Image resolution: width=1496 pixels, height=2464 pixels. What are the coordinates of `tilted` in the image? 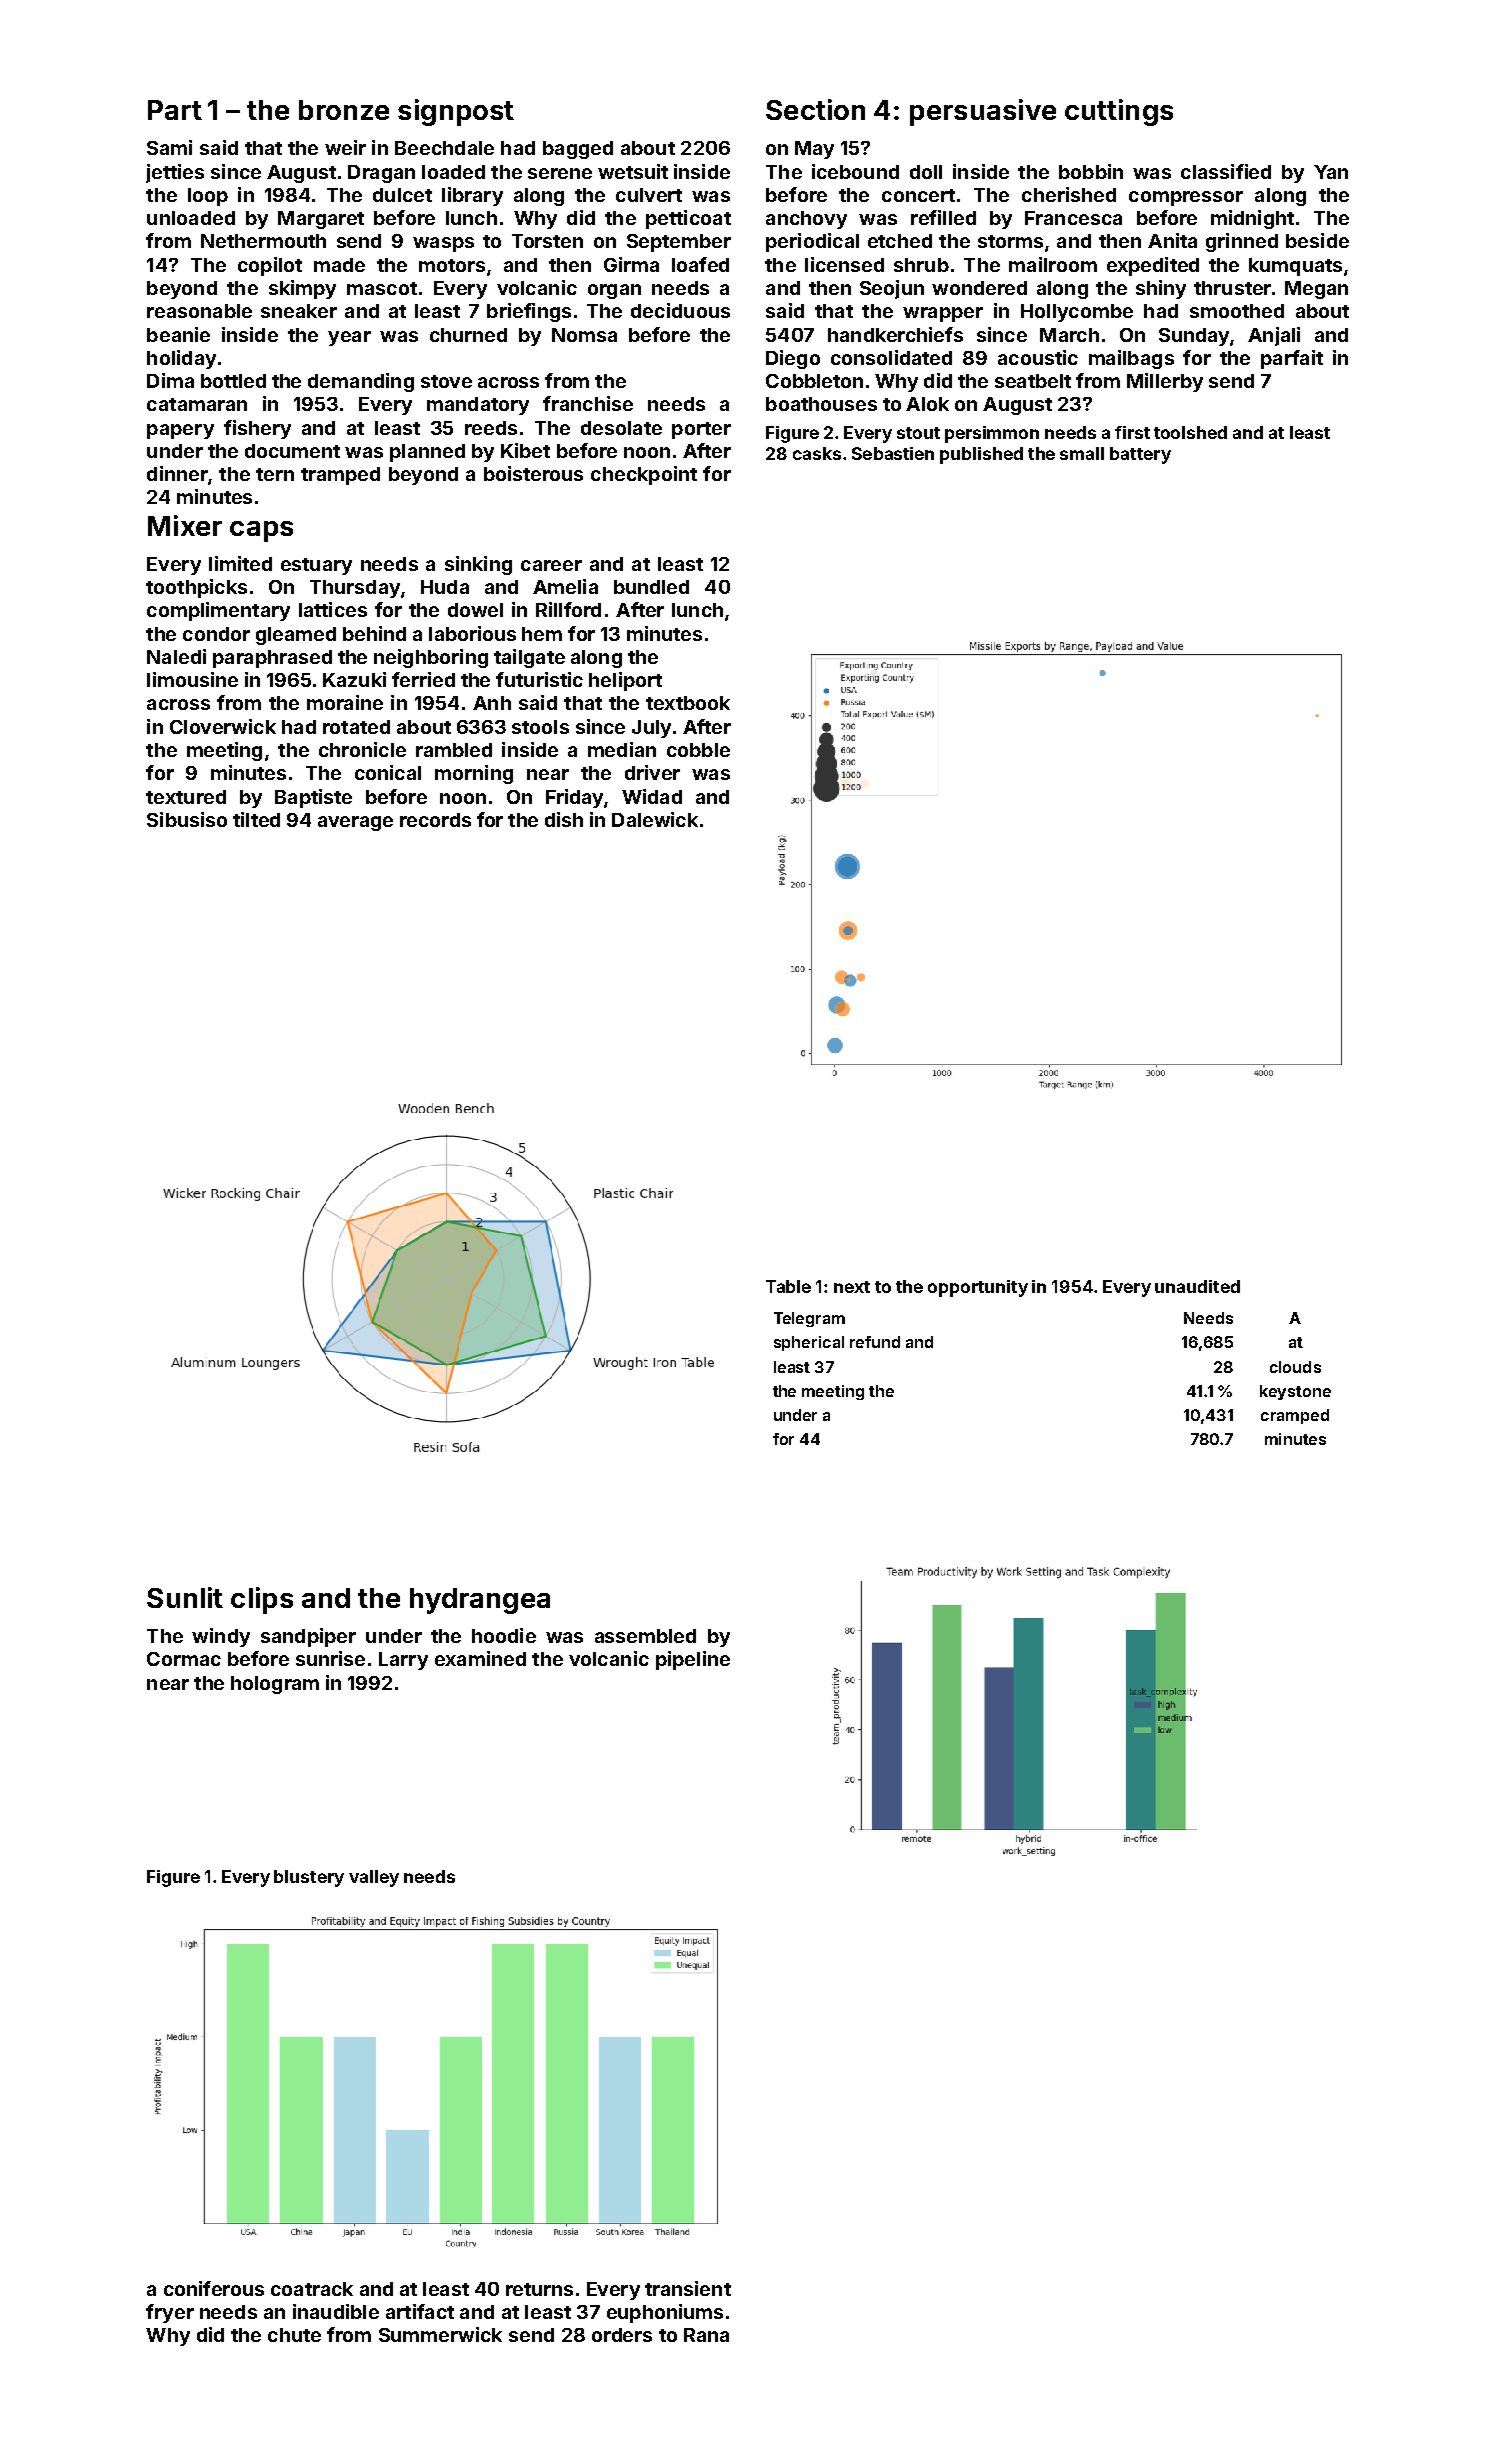 It's located at (256, 819).
